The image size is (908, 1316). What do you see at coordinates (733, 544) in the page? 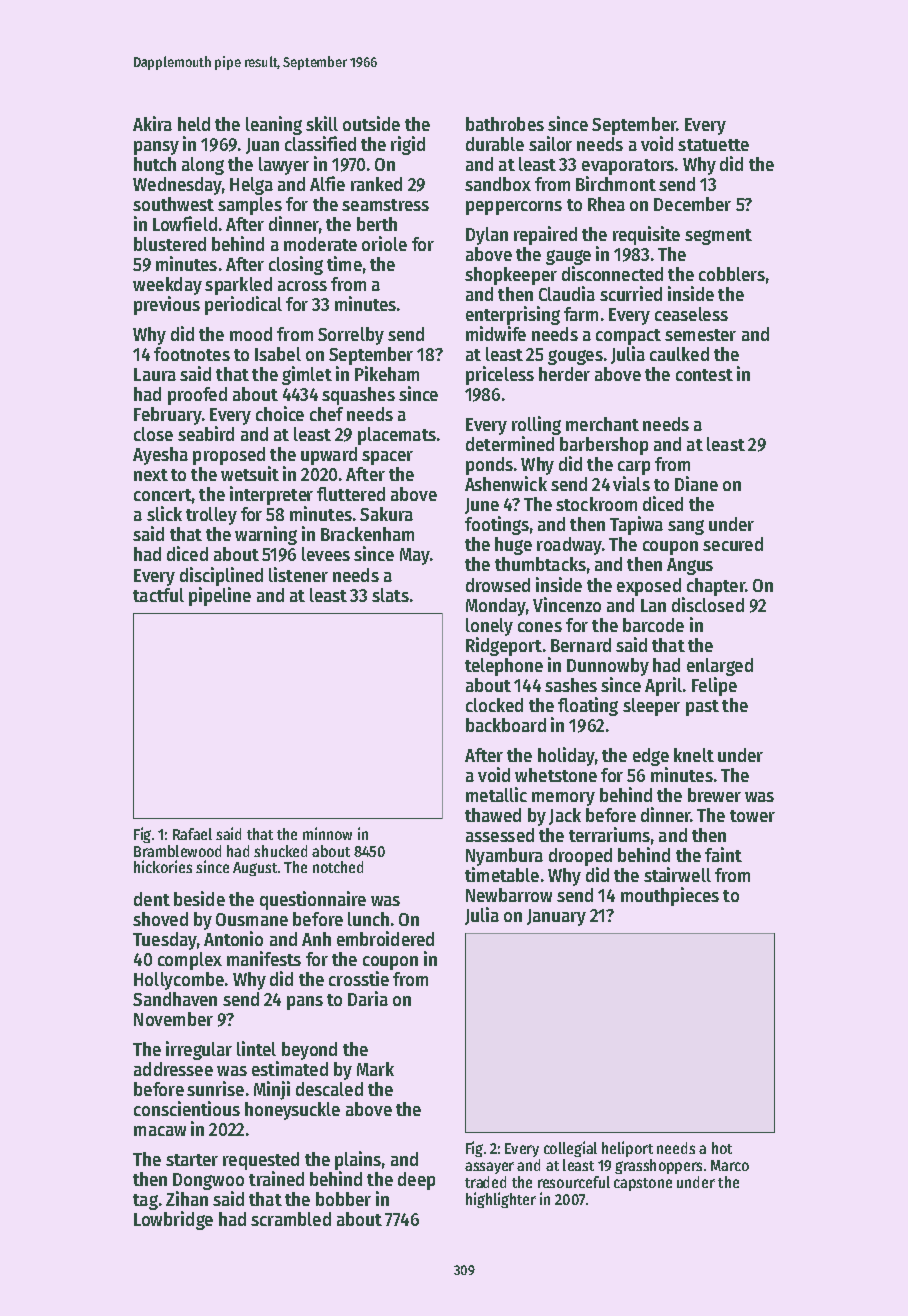
I see `secured` at bounding box center [733, 544].
